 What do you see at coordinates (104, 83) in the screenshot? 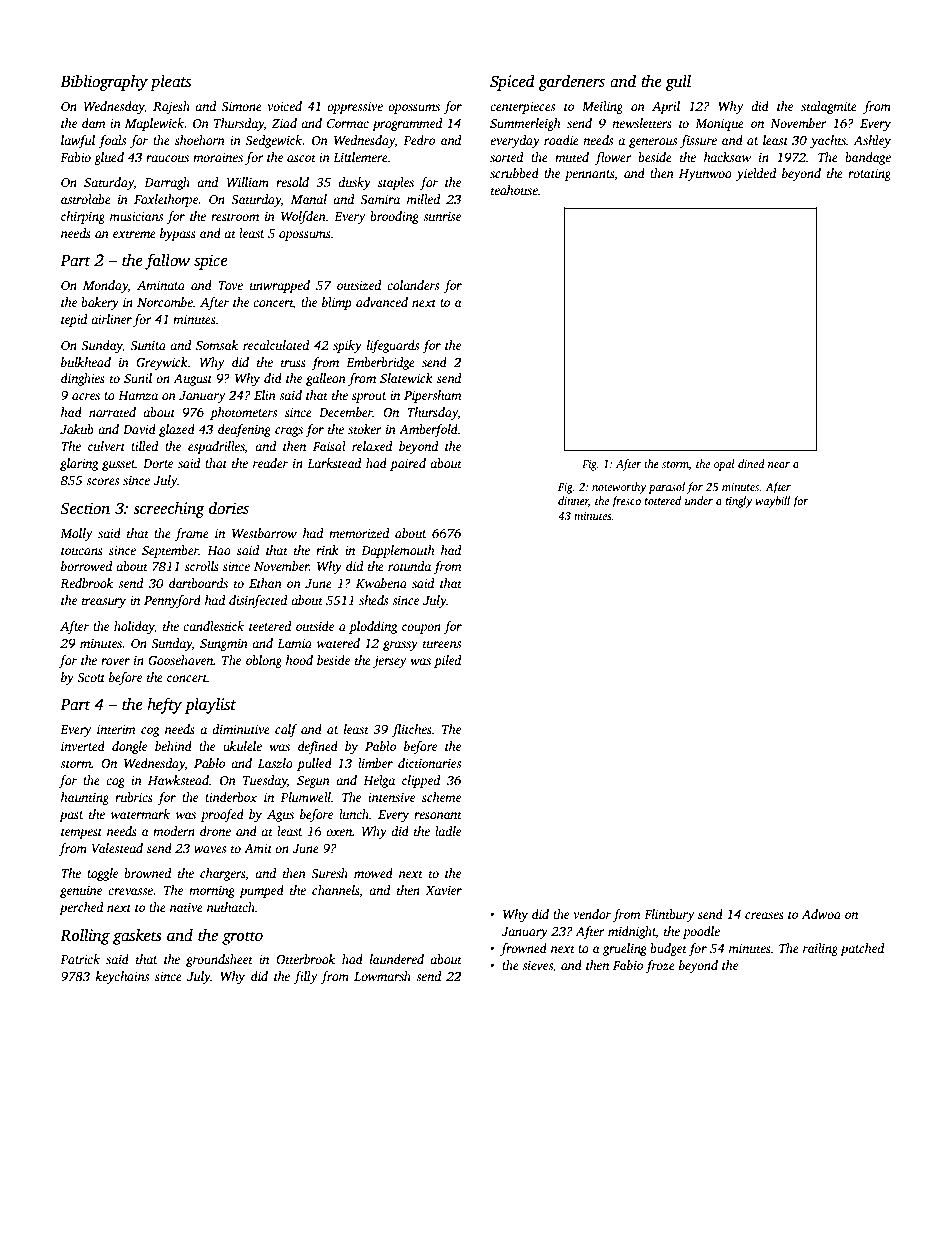
I see `Bibliography` at bounding box center [104, 83].
